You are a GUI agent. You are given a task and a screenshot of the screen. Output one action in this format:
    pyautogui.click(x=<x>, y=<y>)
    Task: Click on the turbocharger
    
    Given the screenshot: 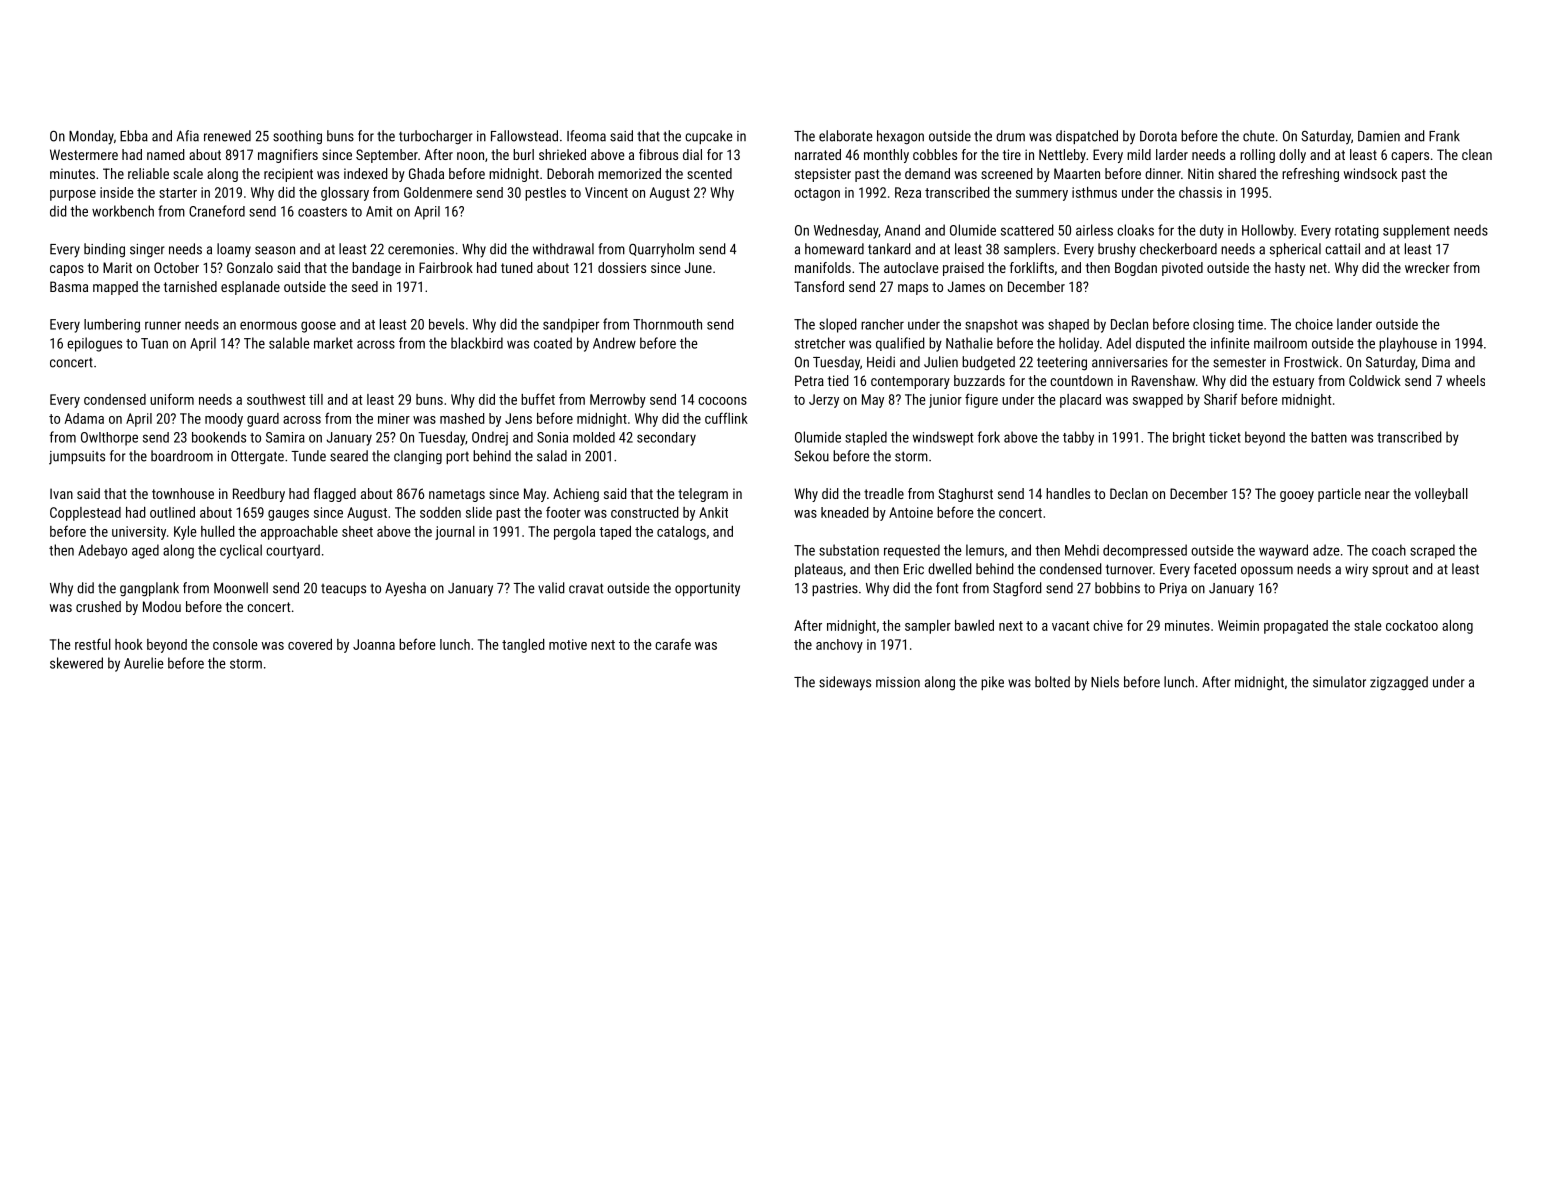 What is the action you would take?
    pyautogui.click(x=436, y=137)
